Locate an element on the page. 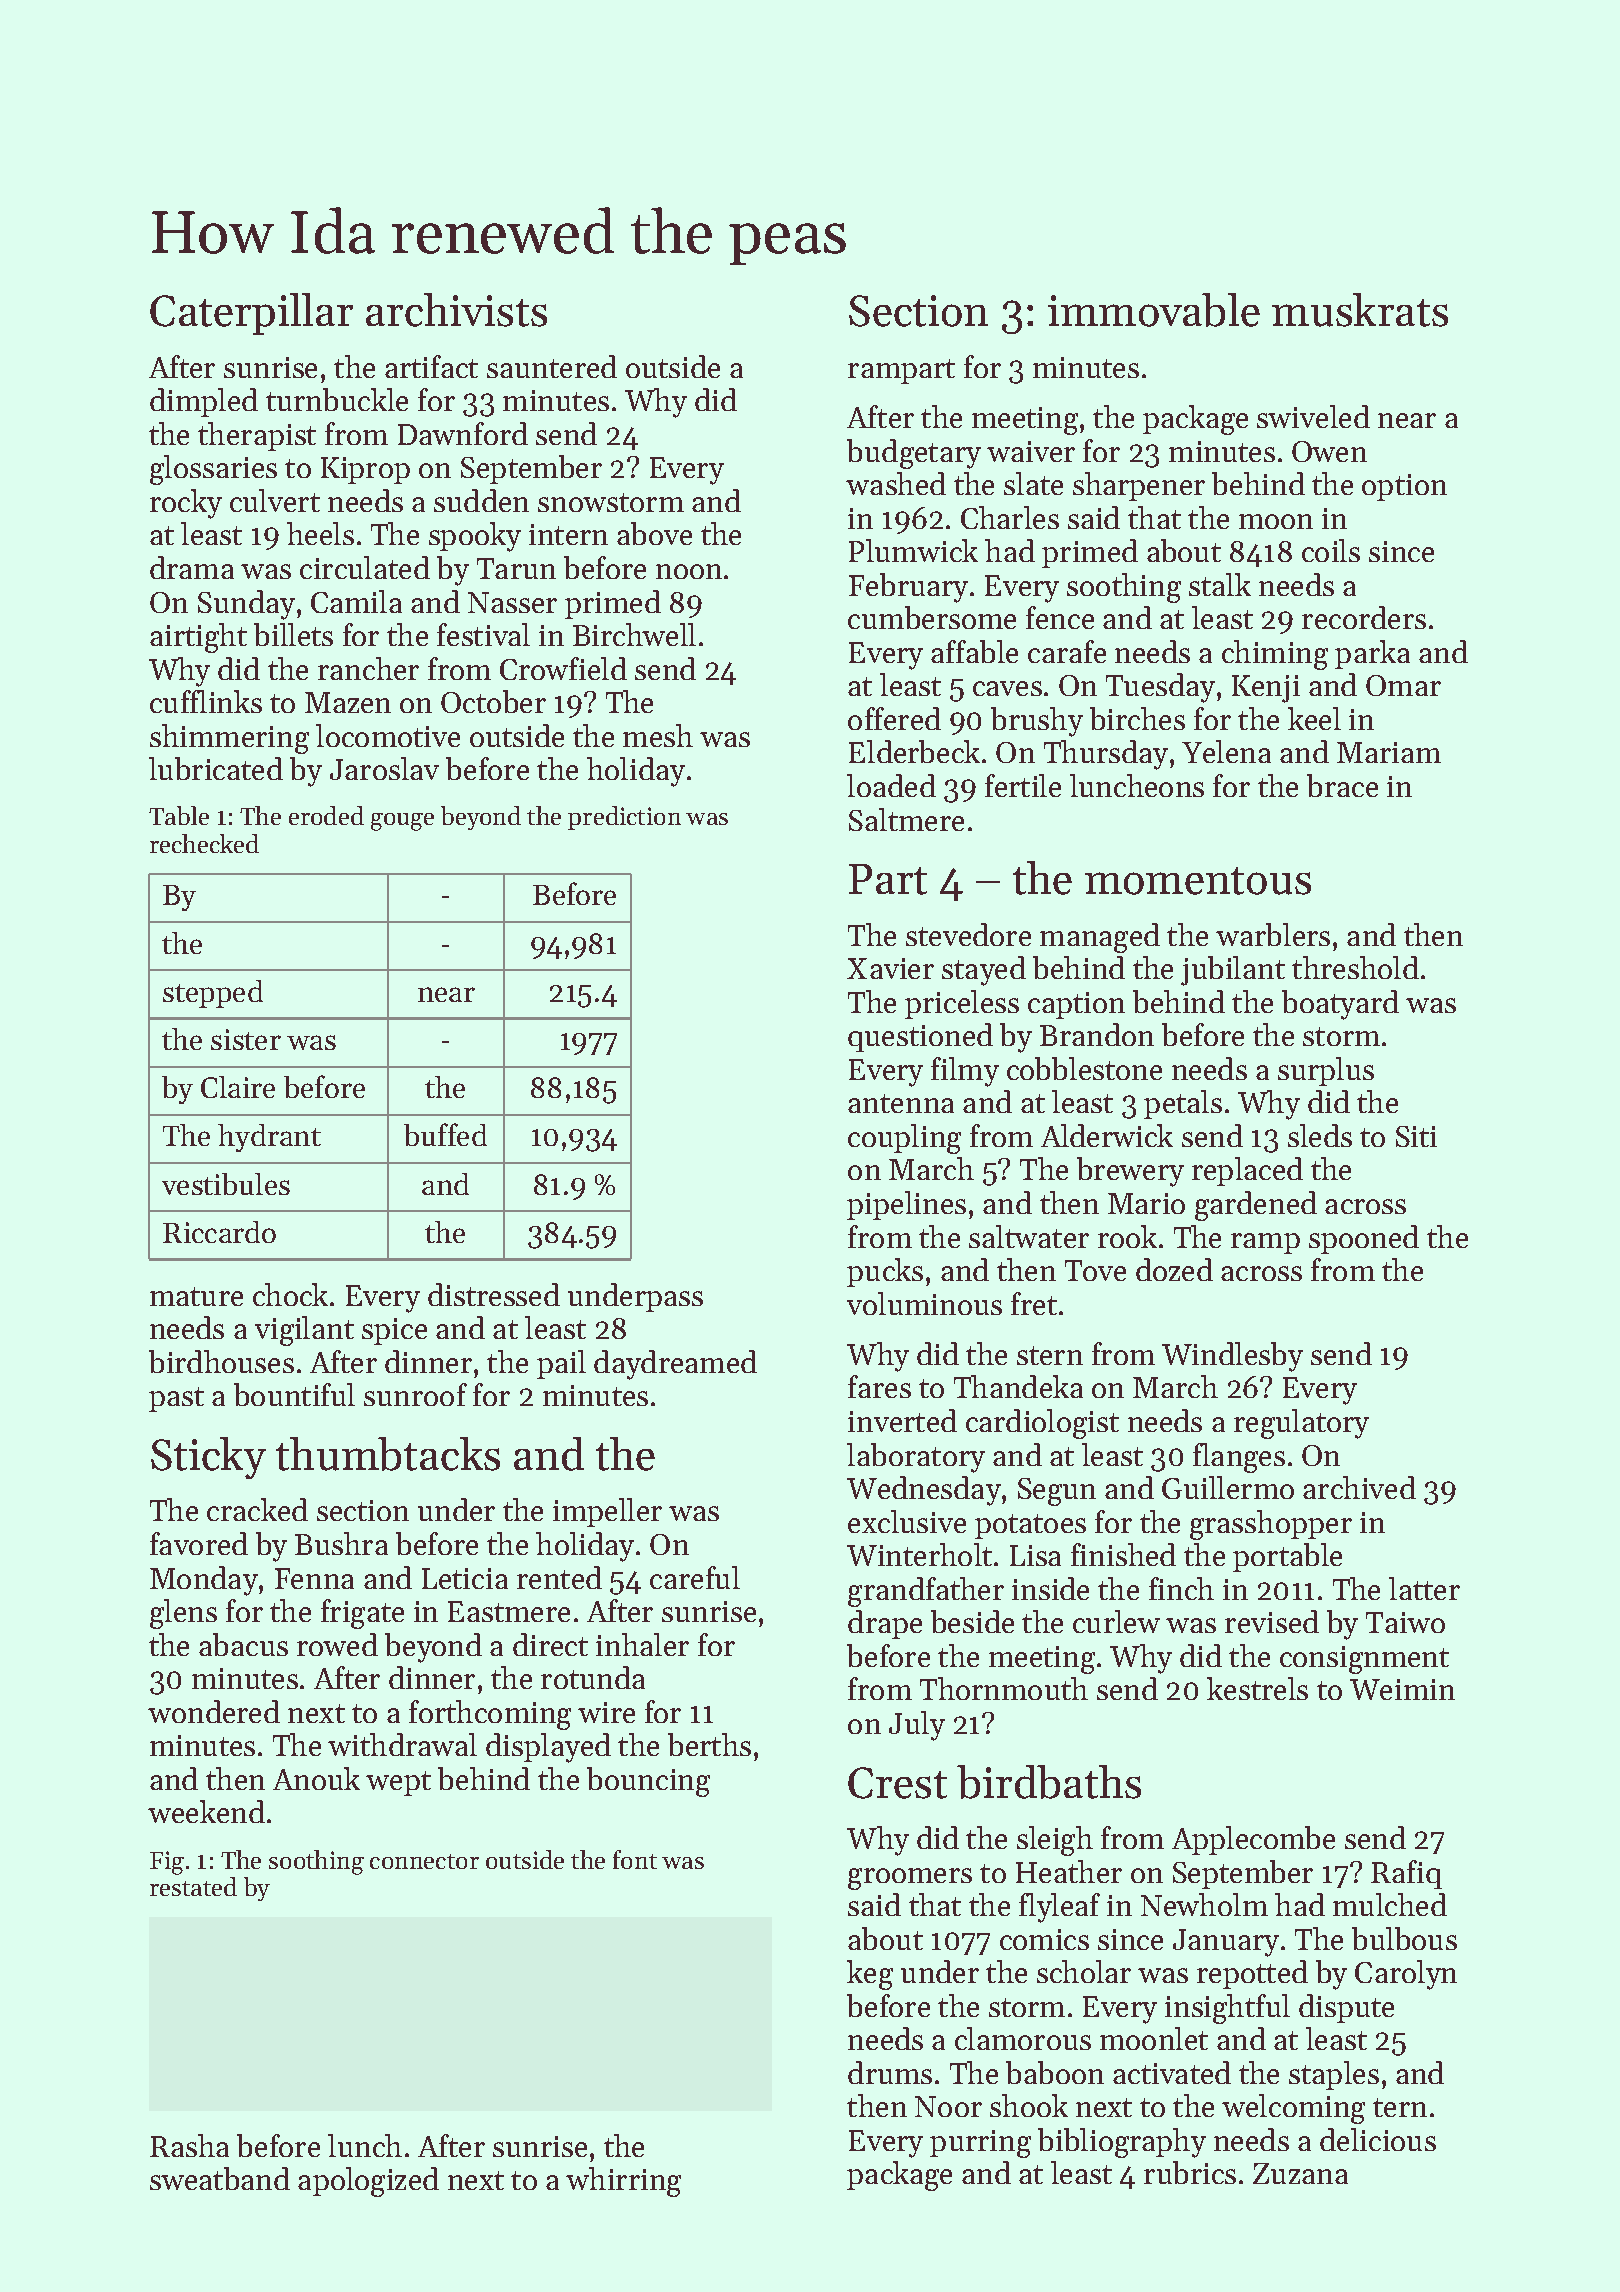  purring is located at coordinates (980, 2144).
